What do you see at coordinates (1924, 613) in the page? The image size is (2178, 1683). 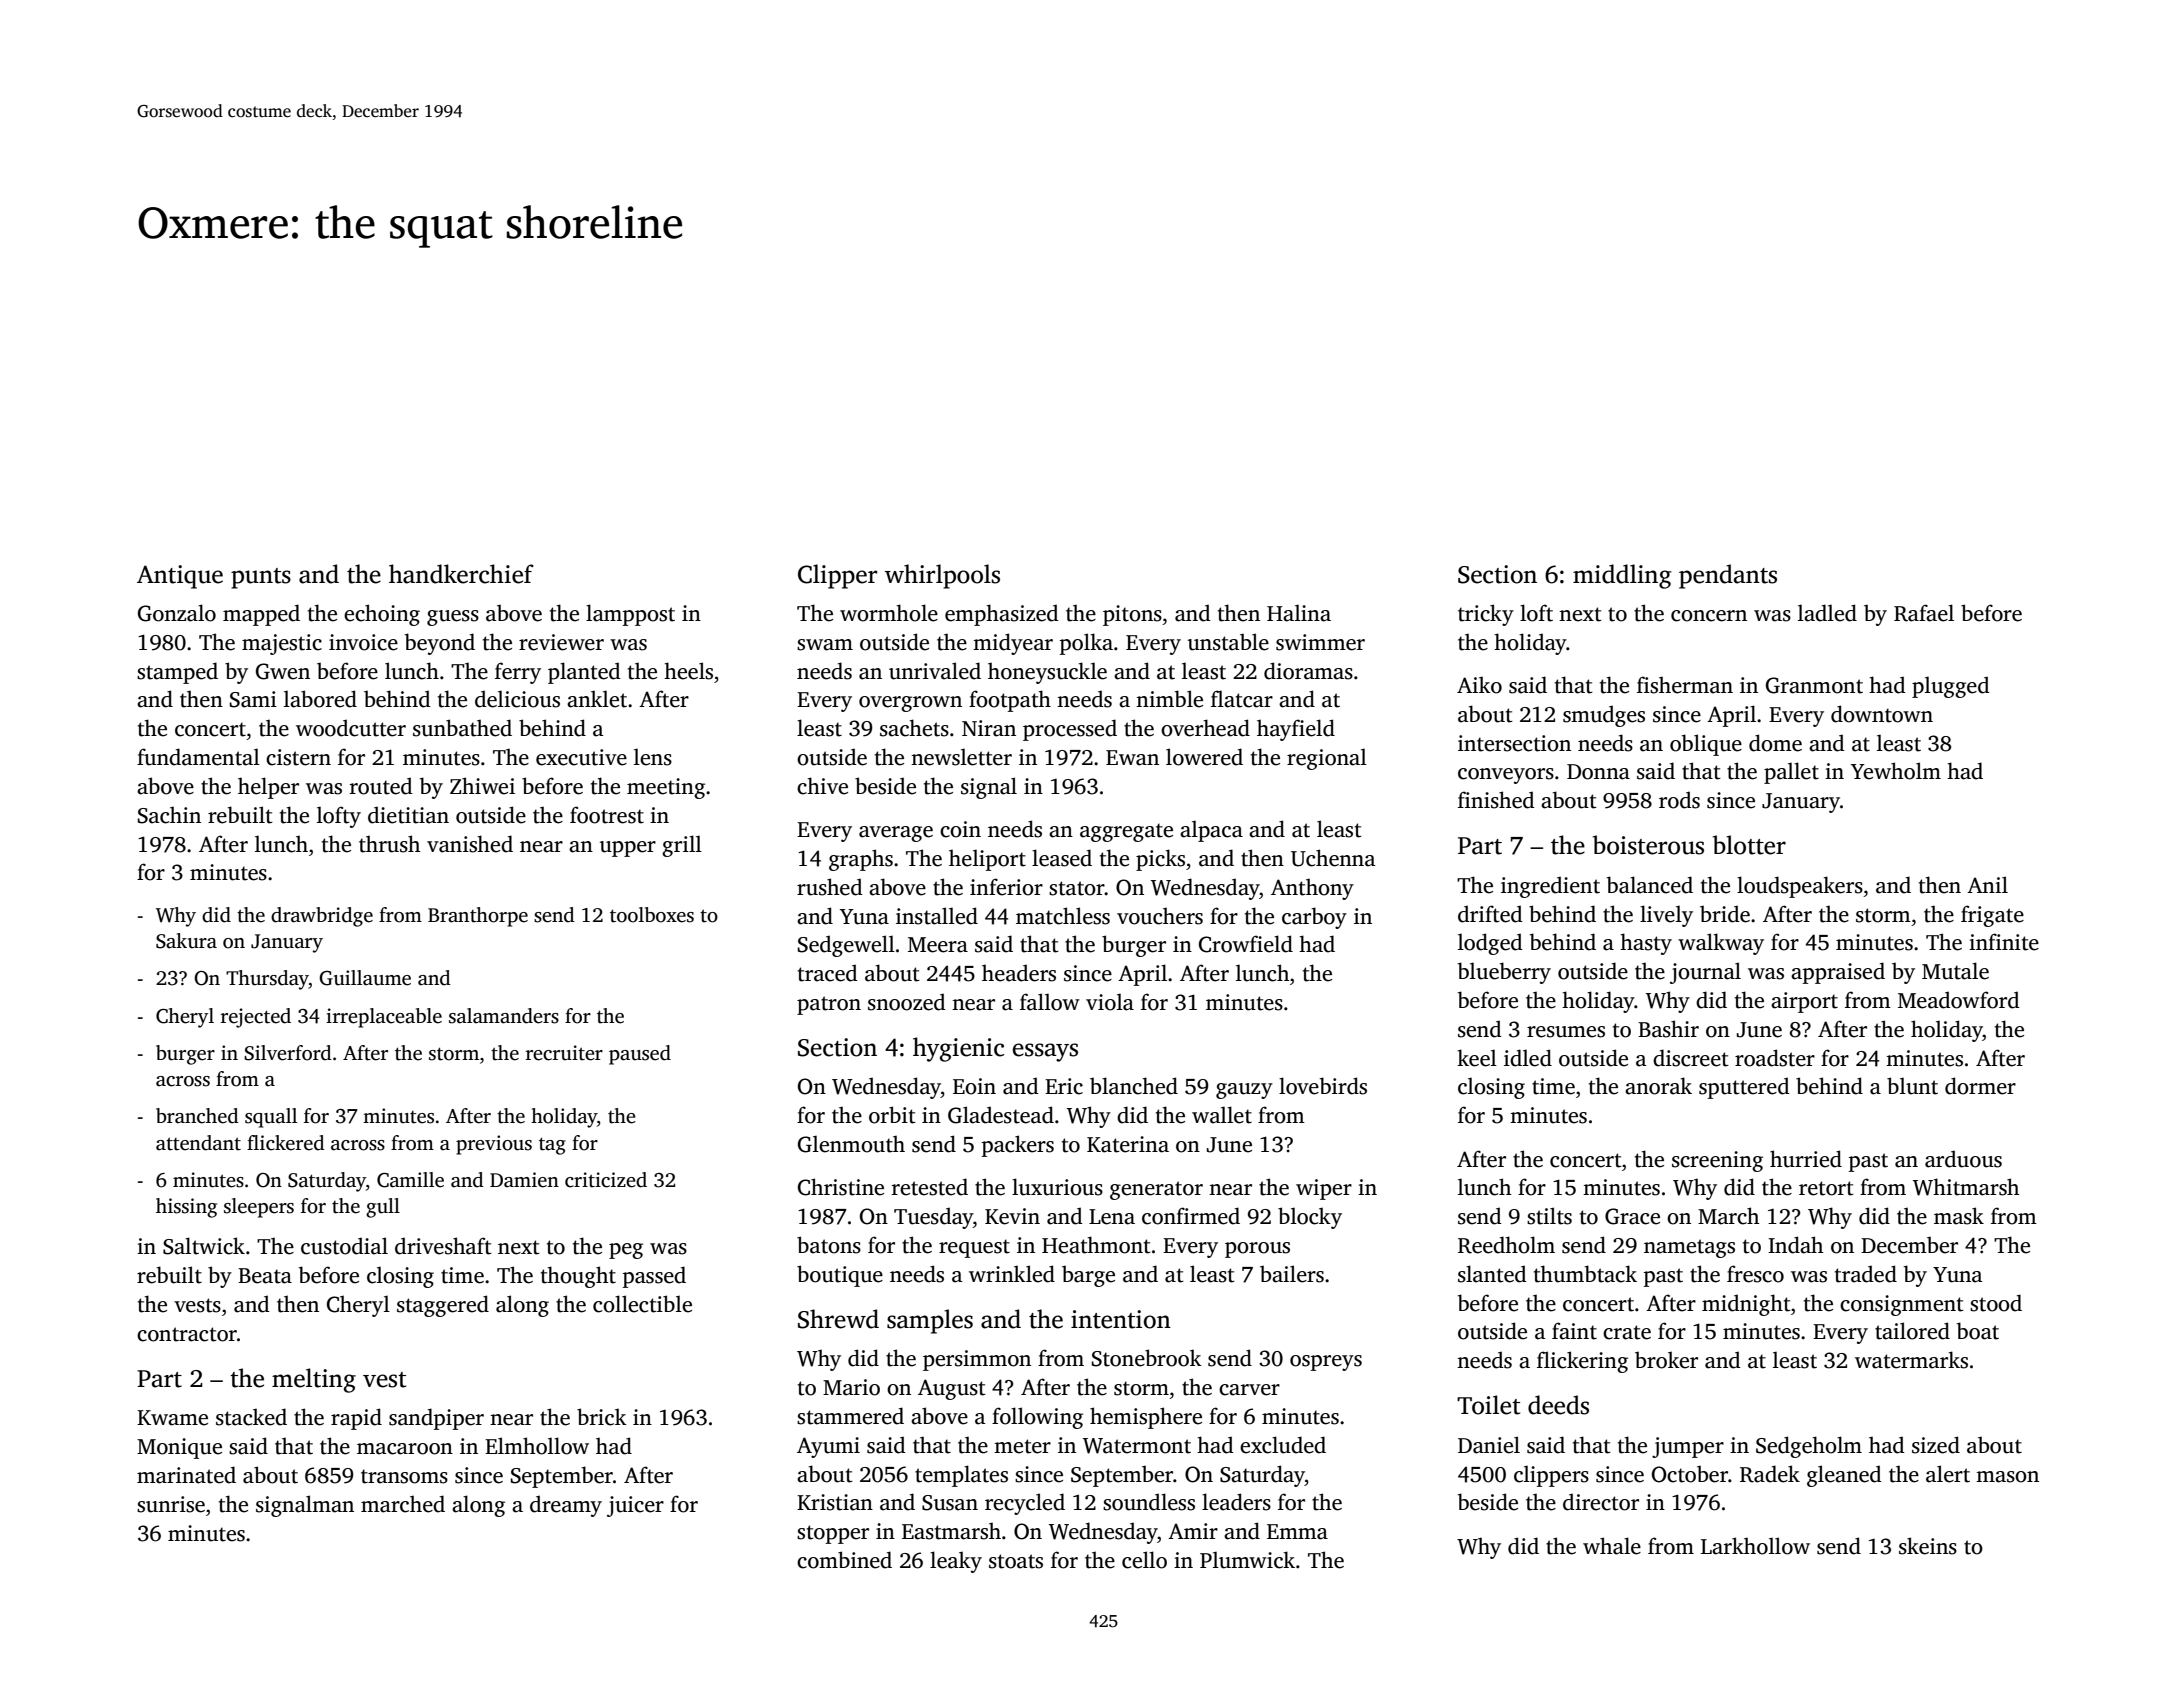 I see `Rafael` at bounding box center [1924, 613].
